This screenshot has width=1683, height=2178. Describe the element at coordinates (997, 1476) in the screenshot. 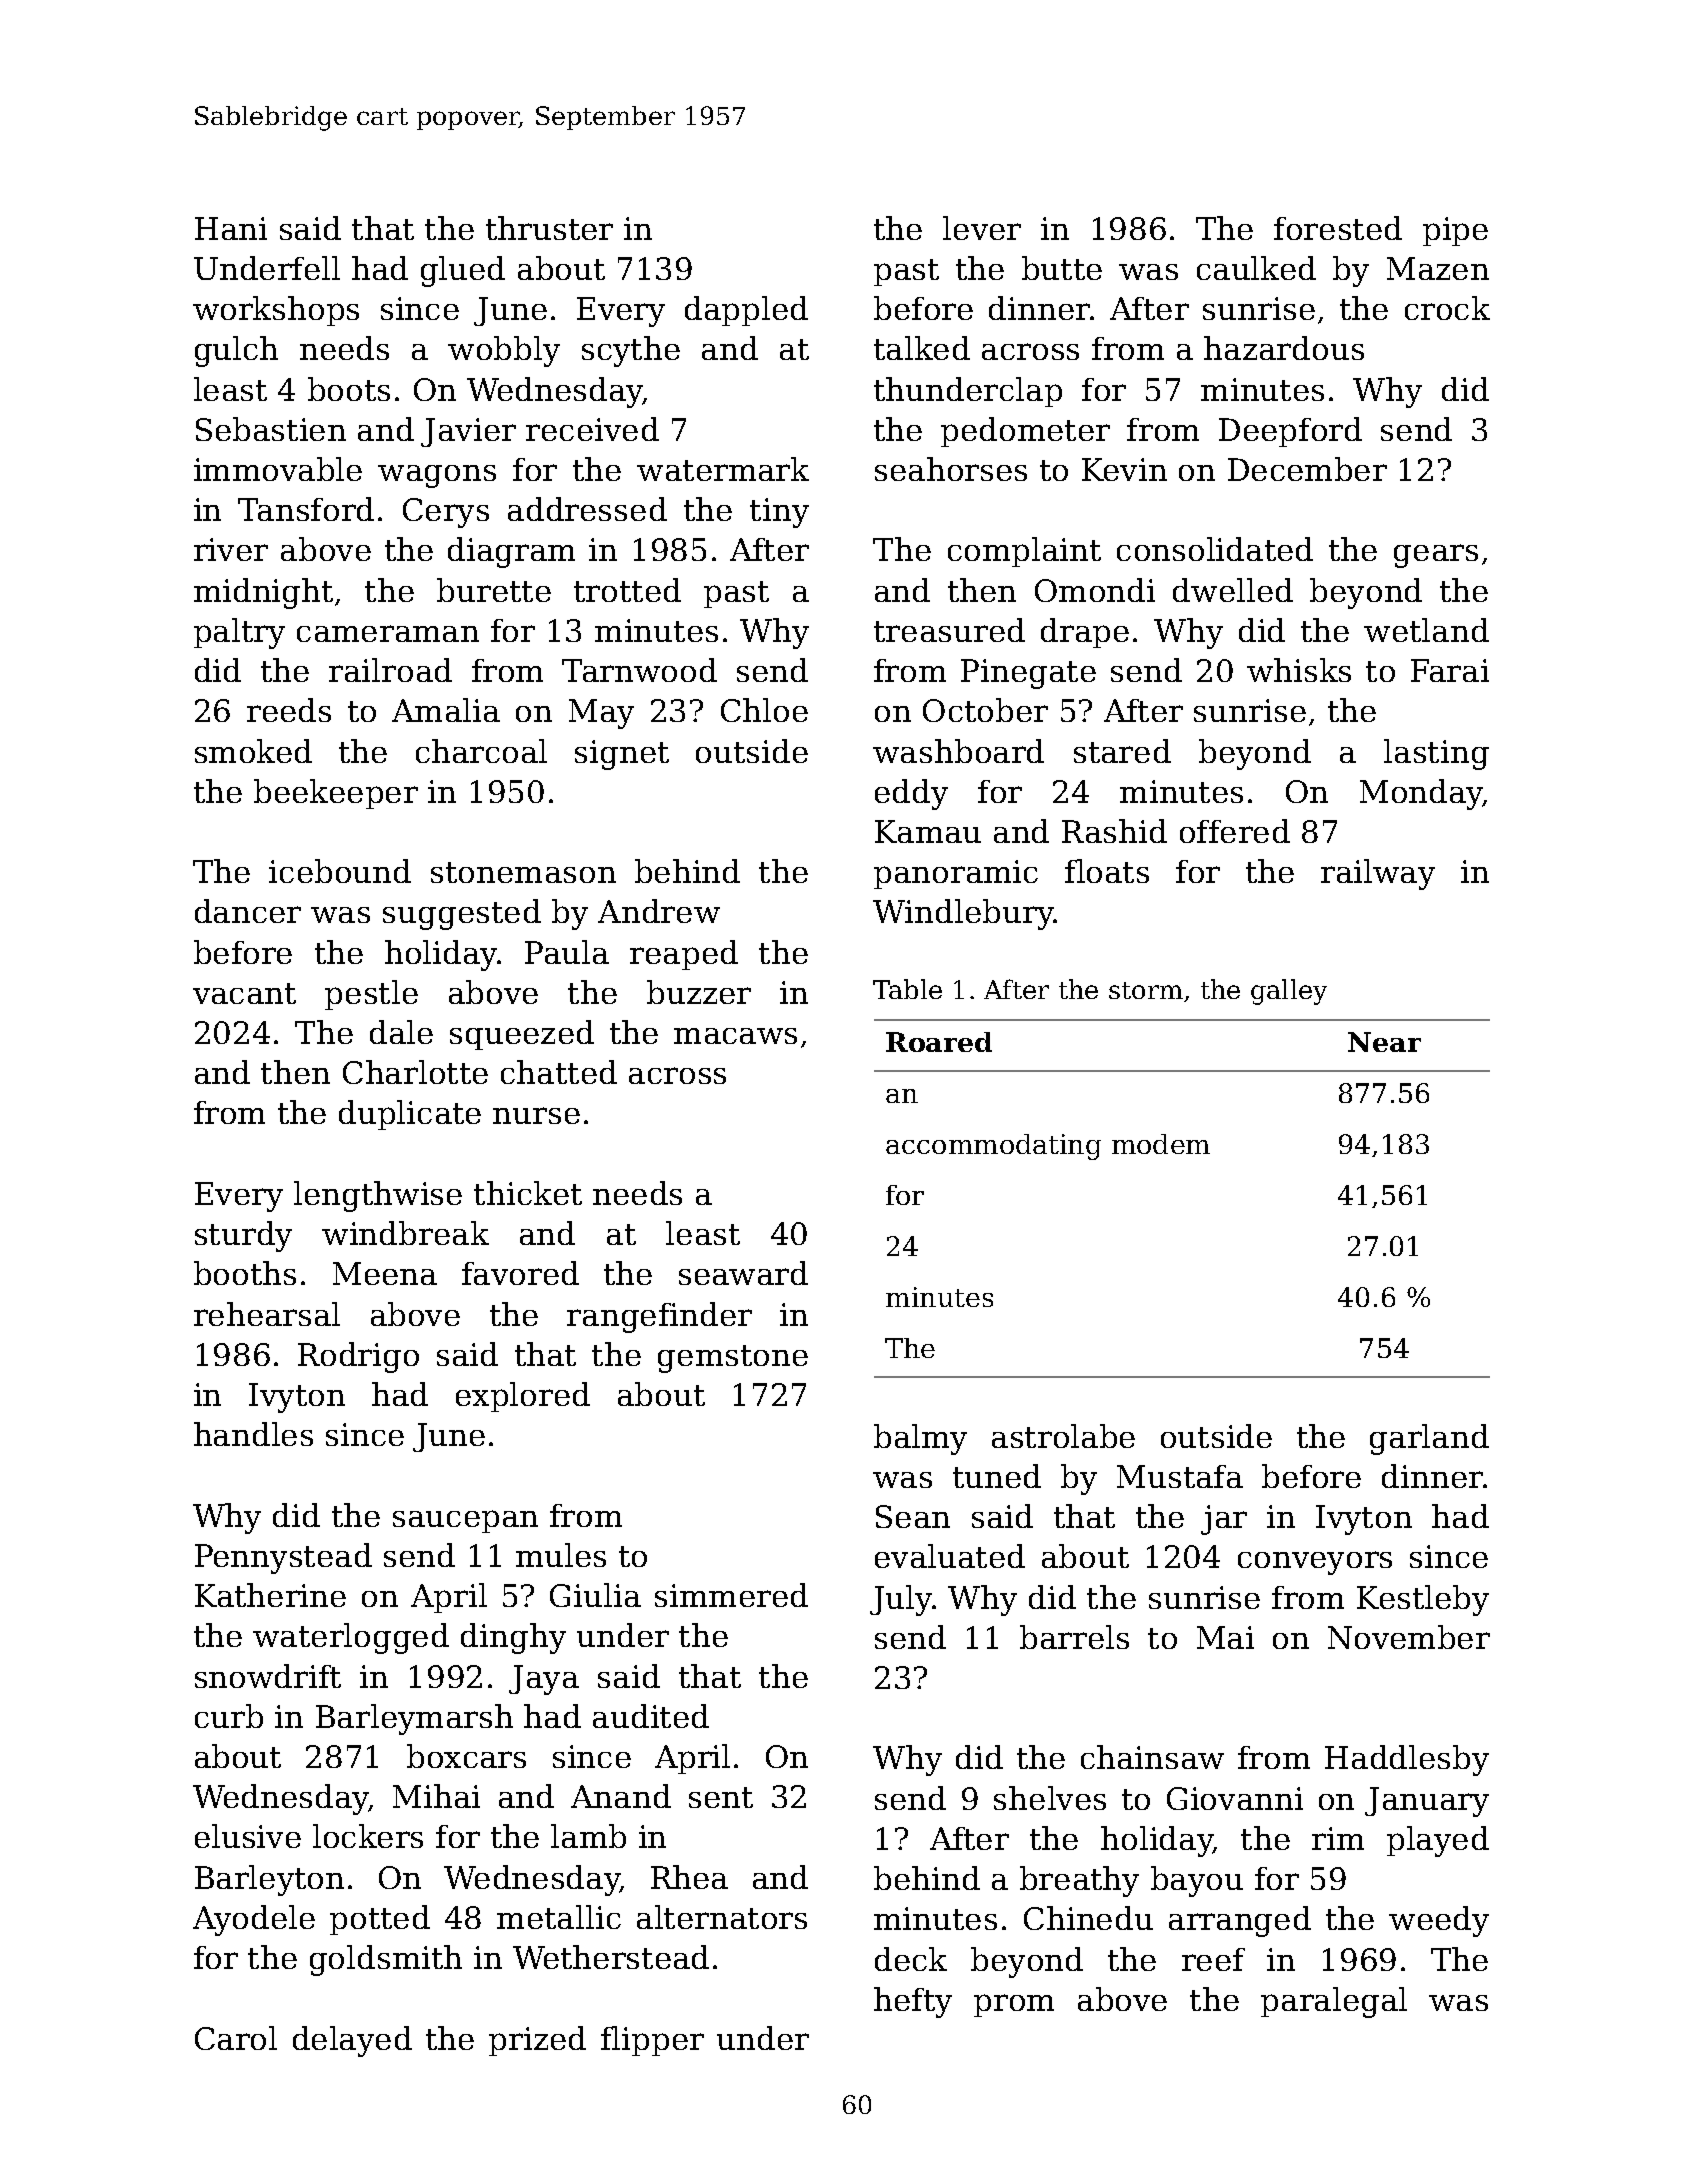

I see `tuned` at that location.
